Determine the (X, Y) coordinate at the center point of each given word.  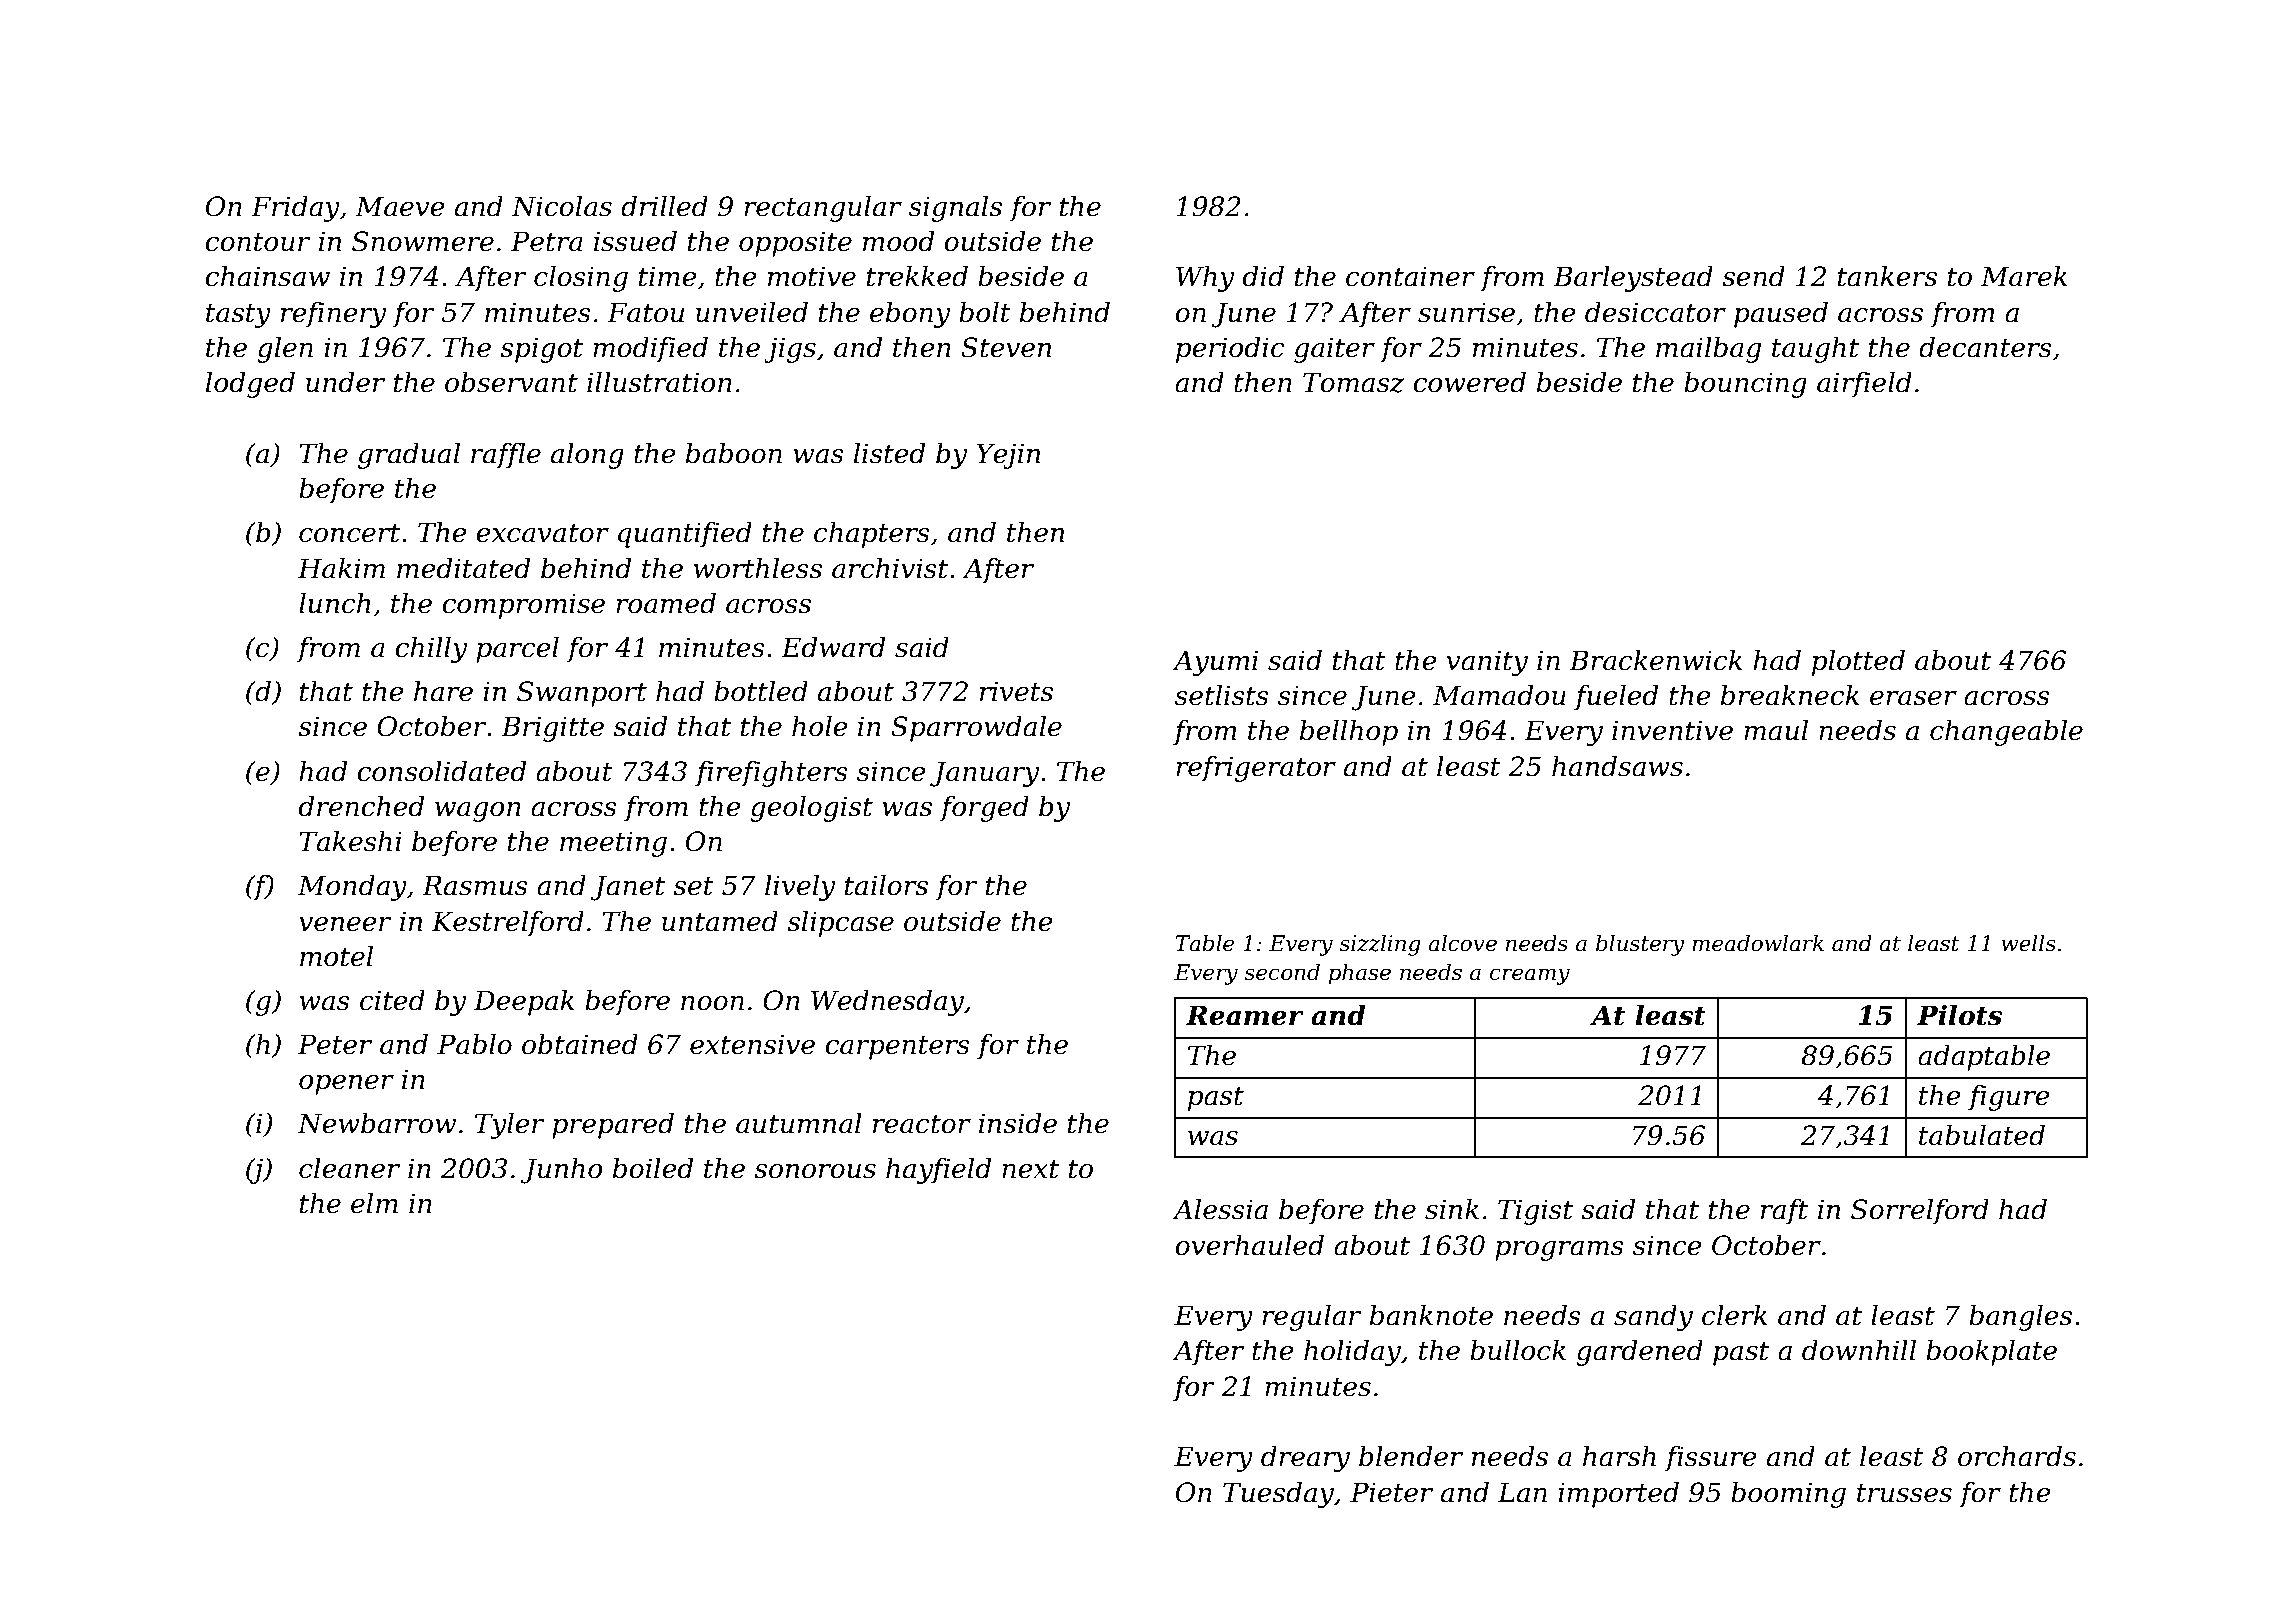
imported (1618, 1495)
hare (443, 691)
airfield (1864, 385)
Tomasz (1353, 382)
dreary (1305, 1459)
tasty (238, 316)
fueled (1616, 698)
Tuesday (1278, 1495)
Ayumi (1215, 663)
